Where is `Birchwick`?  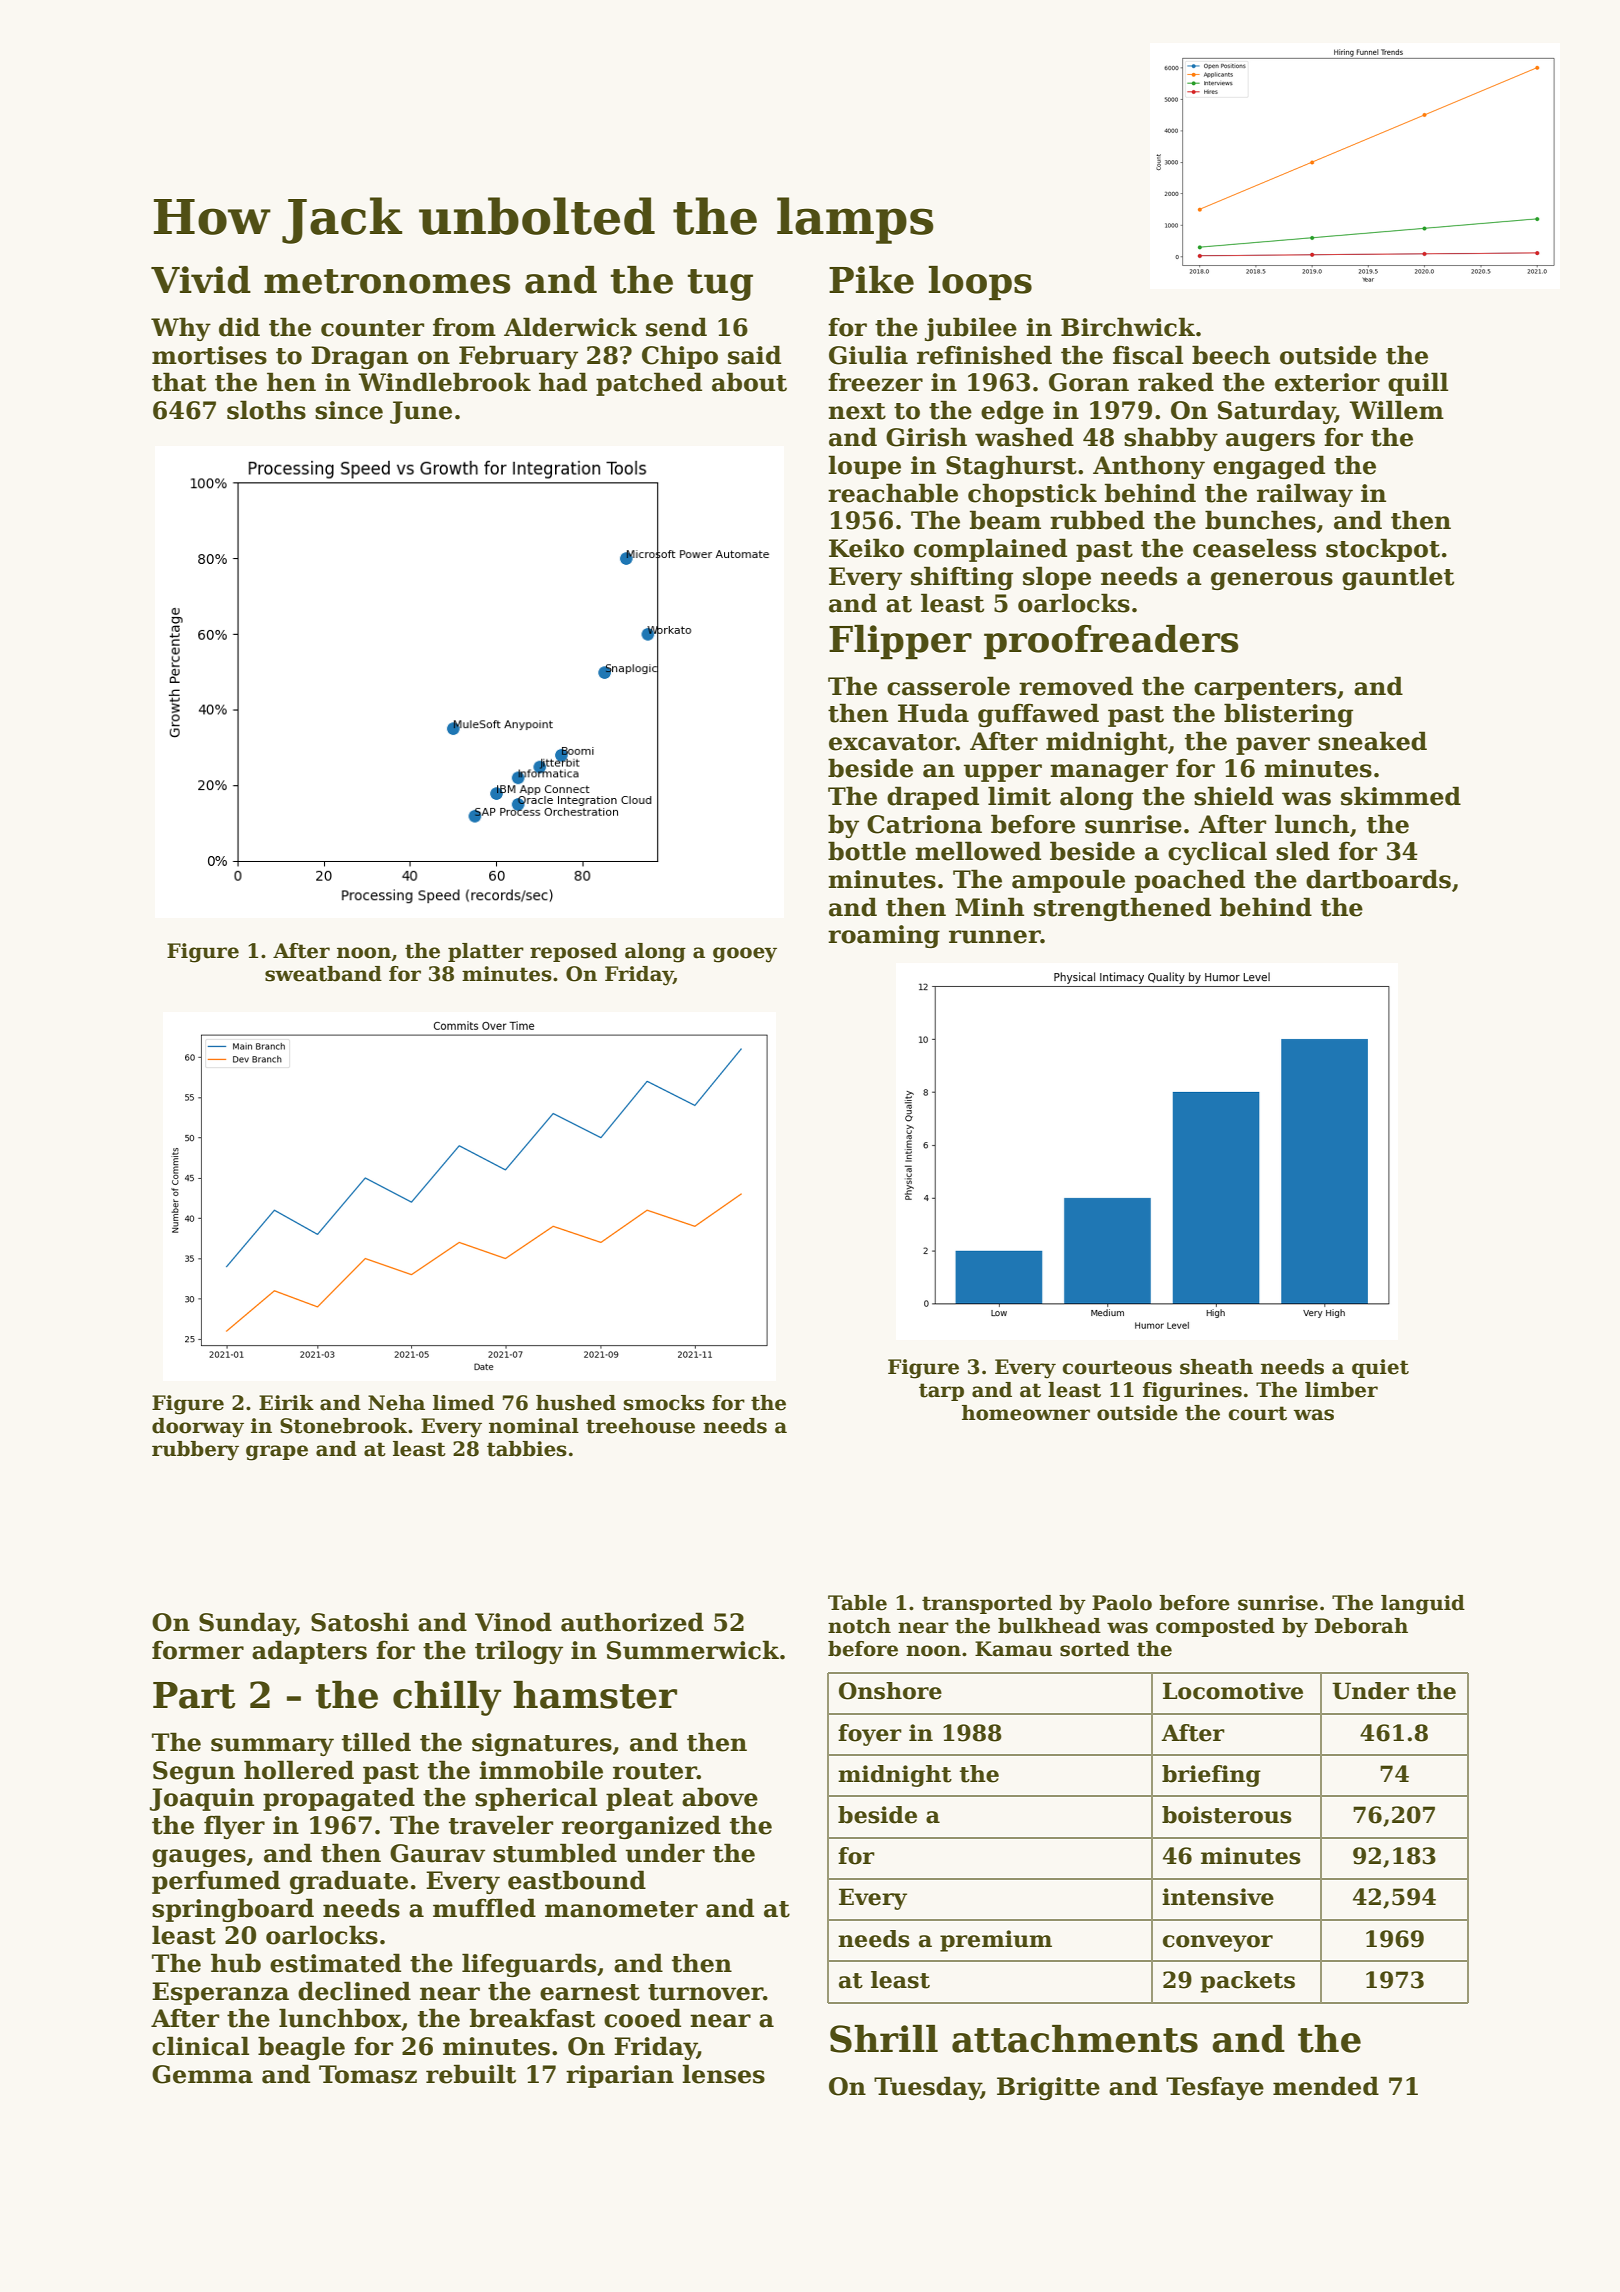 Birchwick is located at coordinates (1128, 327).
